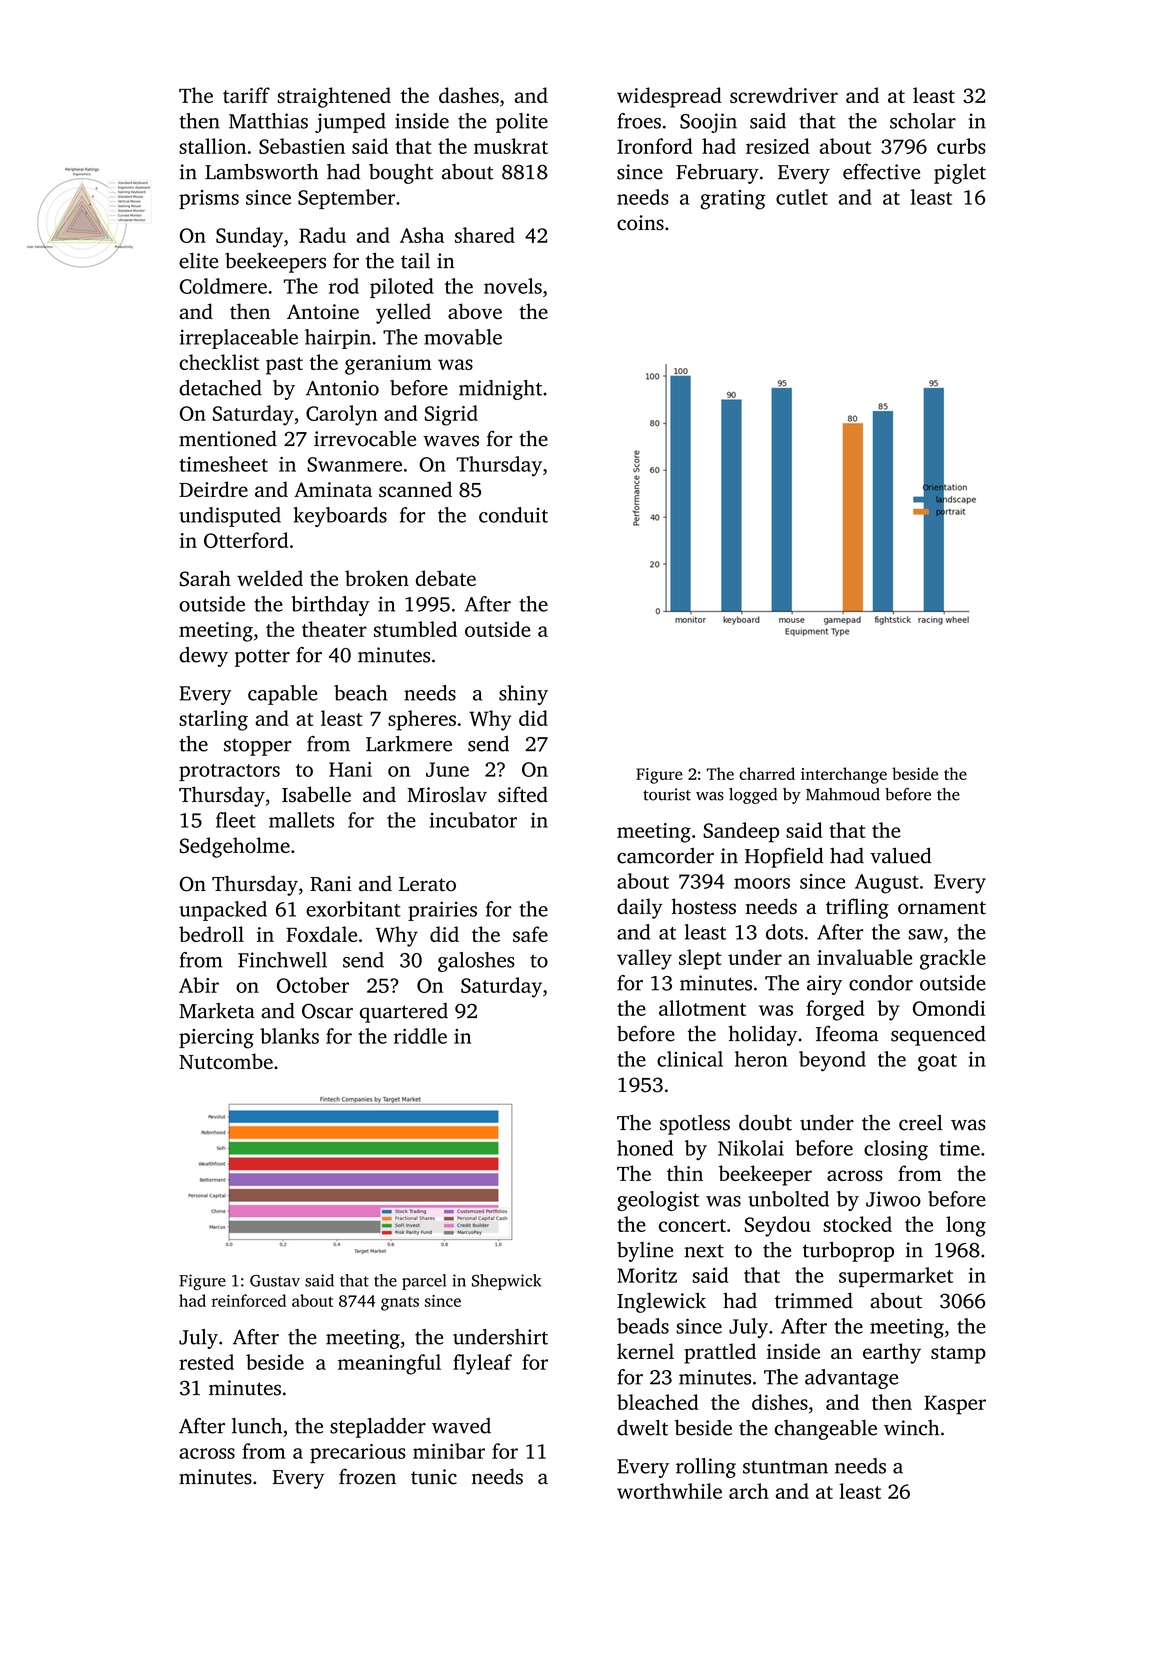  I want to click on ornament, so click(942, 908).
